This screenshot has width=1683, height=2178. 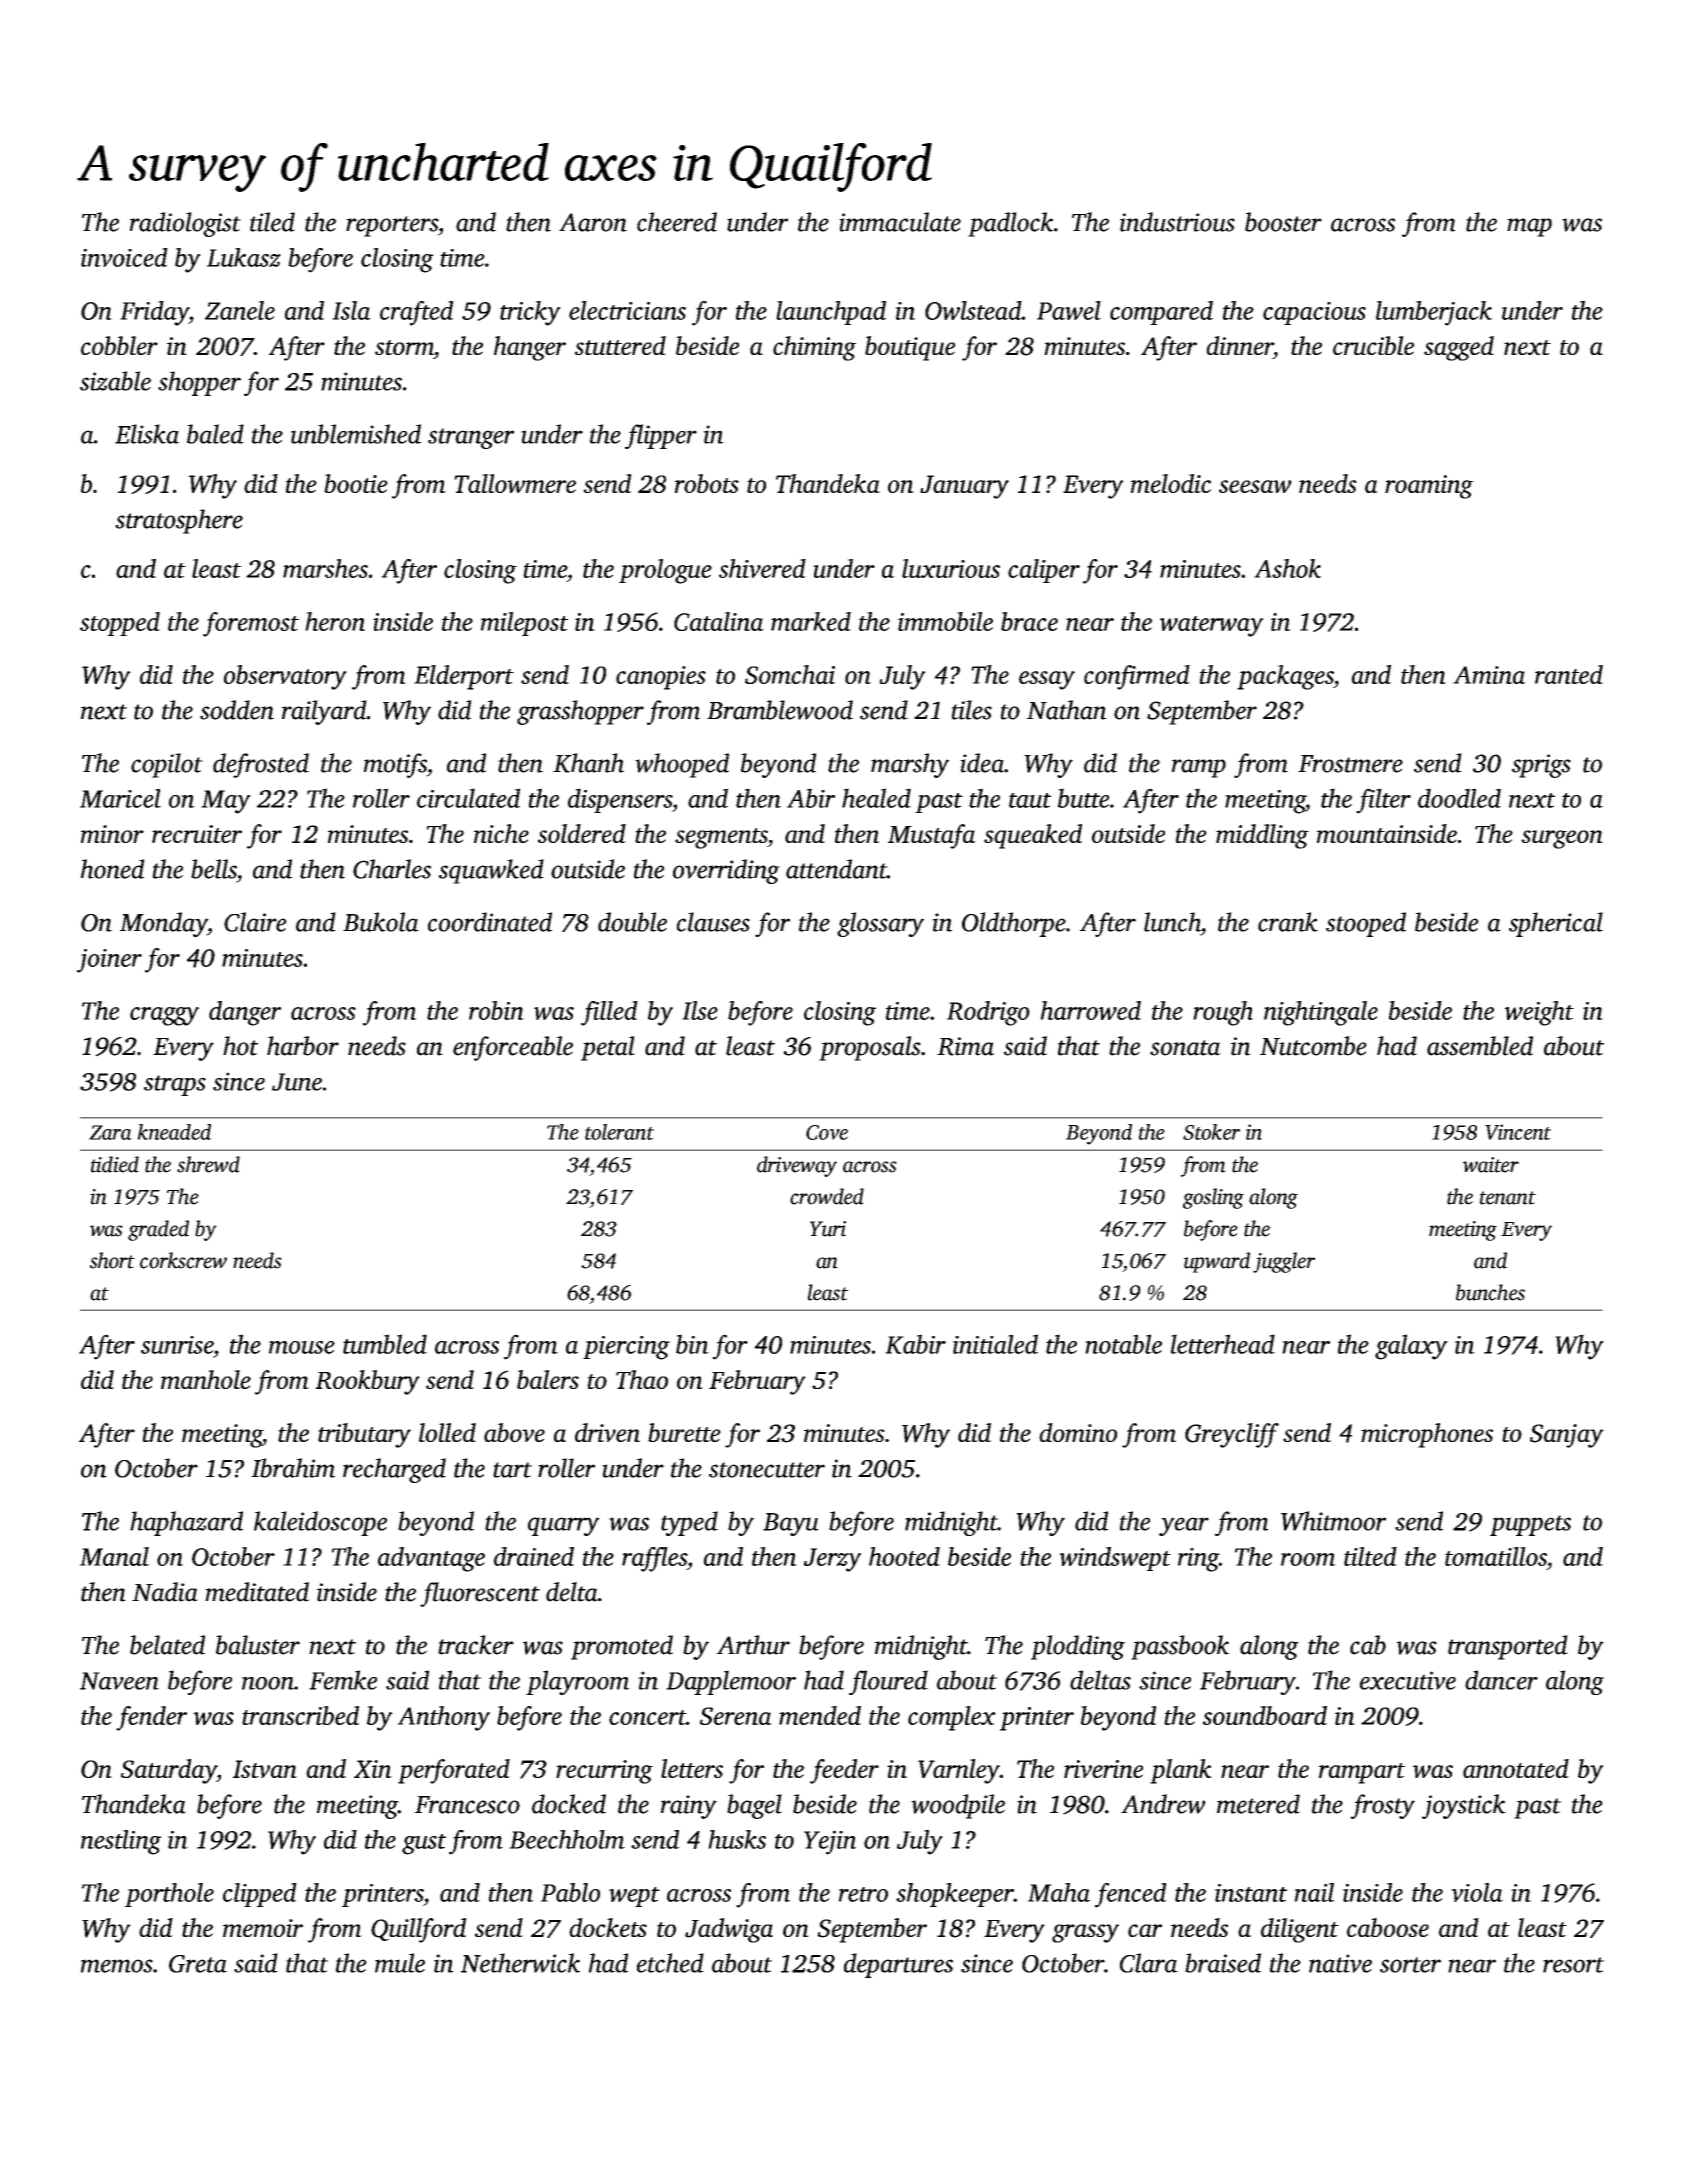 I want to click on plodding, so click(x=1078, y=1647).
